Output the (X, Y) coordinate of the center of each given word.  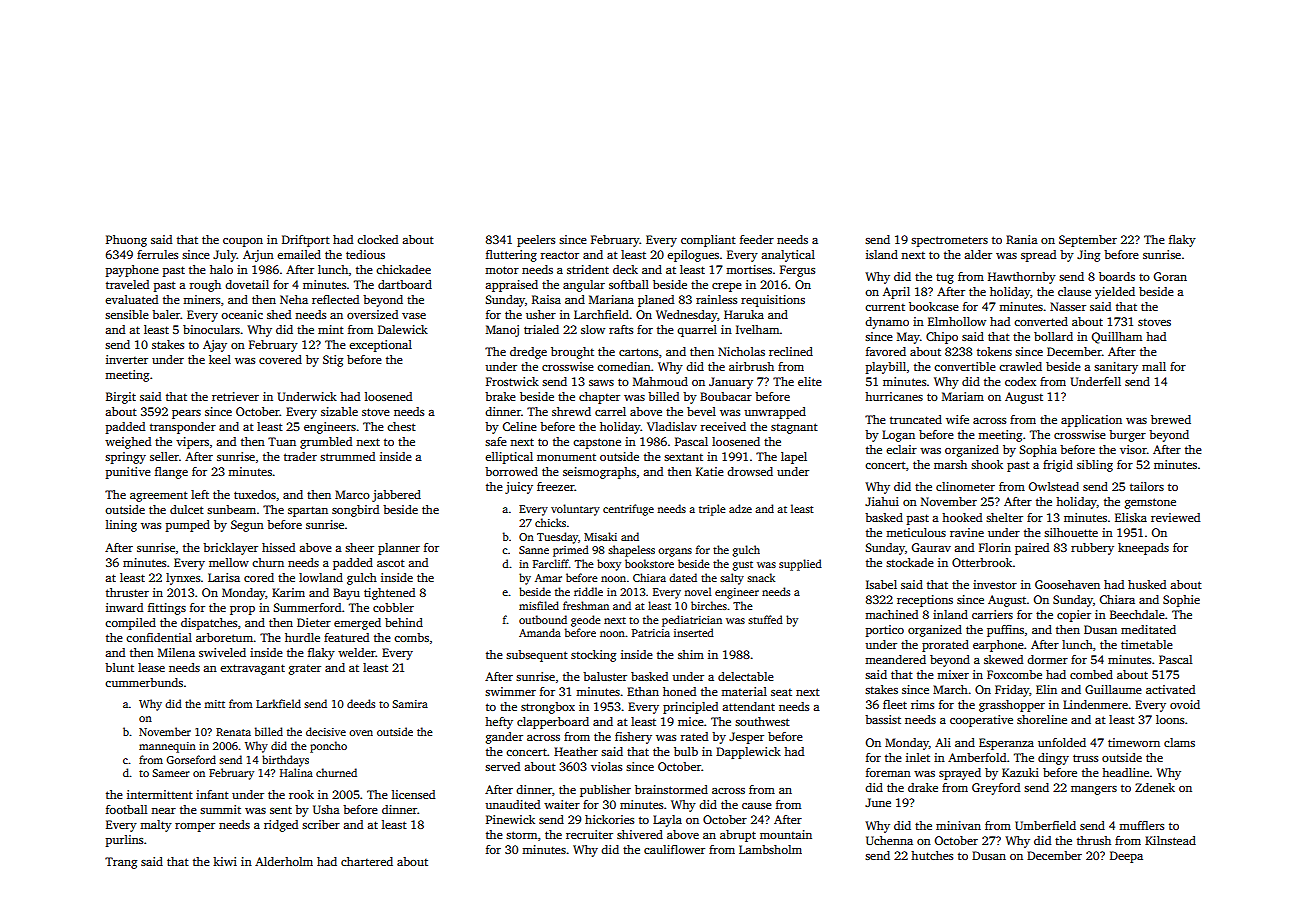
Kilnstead (1170, 840)
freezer (556, 486)
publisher (605, 791)
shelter (1004, 517)
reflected (335, 299)
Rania (1022, 239)
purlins (124, 841)
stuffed (765, 619)
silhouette (1071, 532)
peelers (536, 241)
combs (411, 637)
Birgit (121, 398)
